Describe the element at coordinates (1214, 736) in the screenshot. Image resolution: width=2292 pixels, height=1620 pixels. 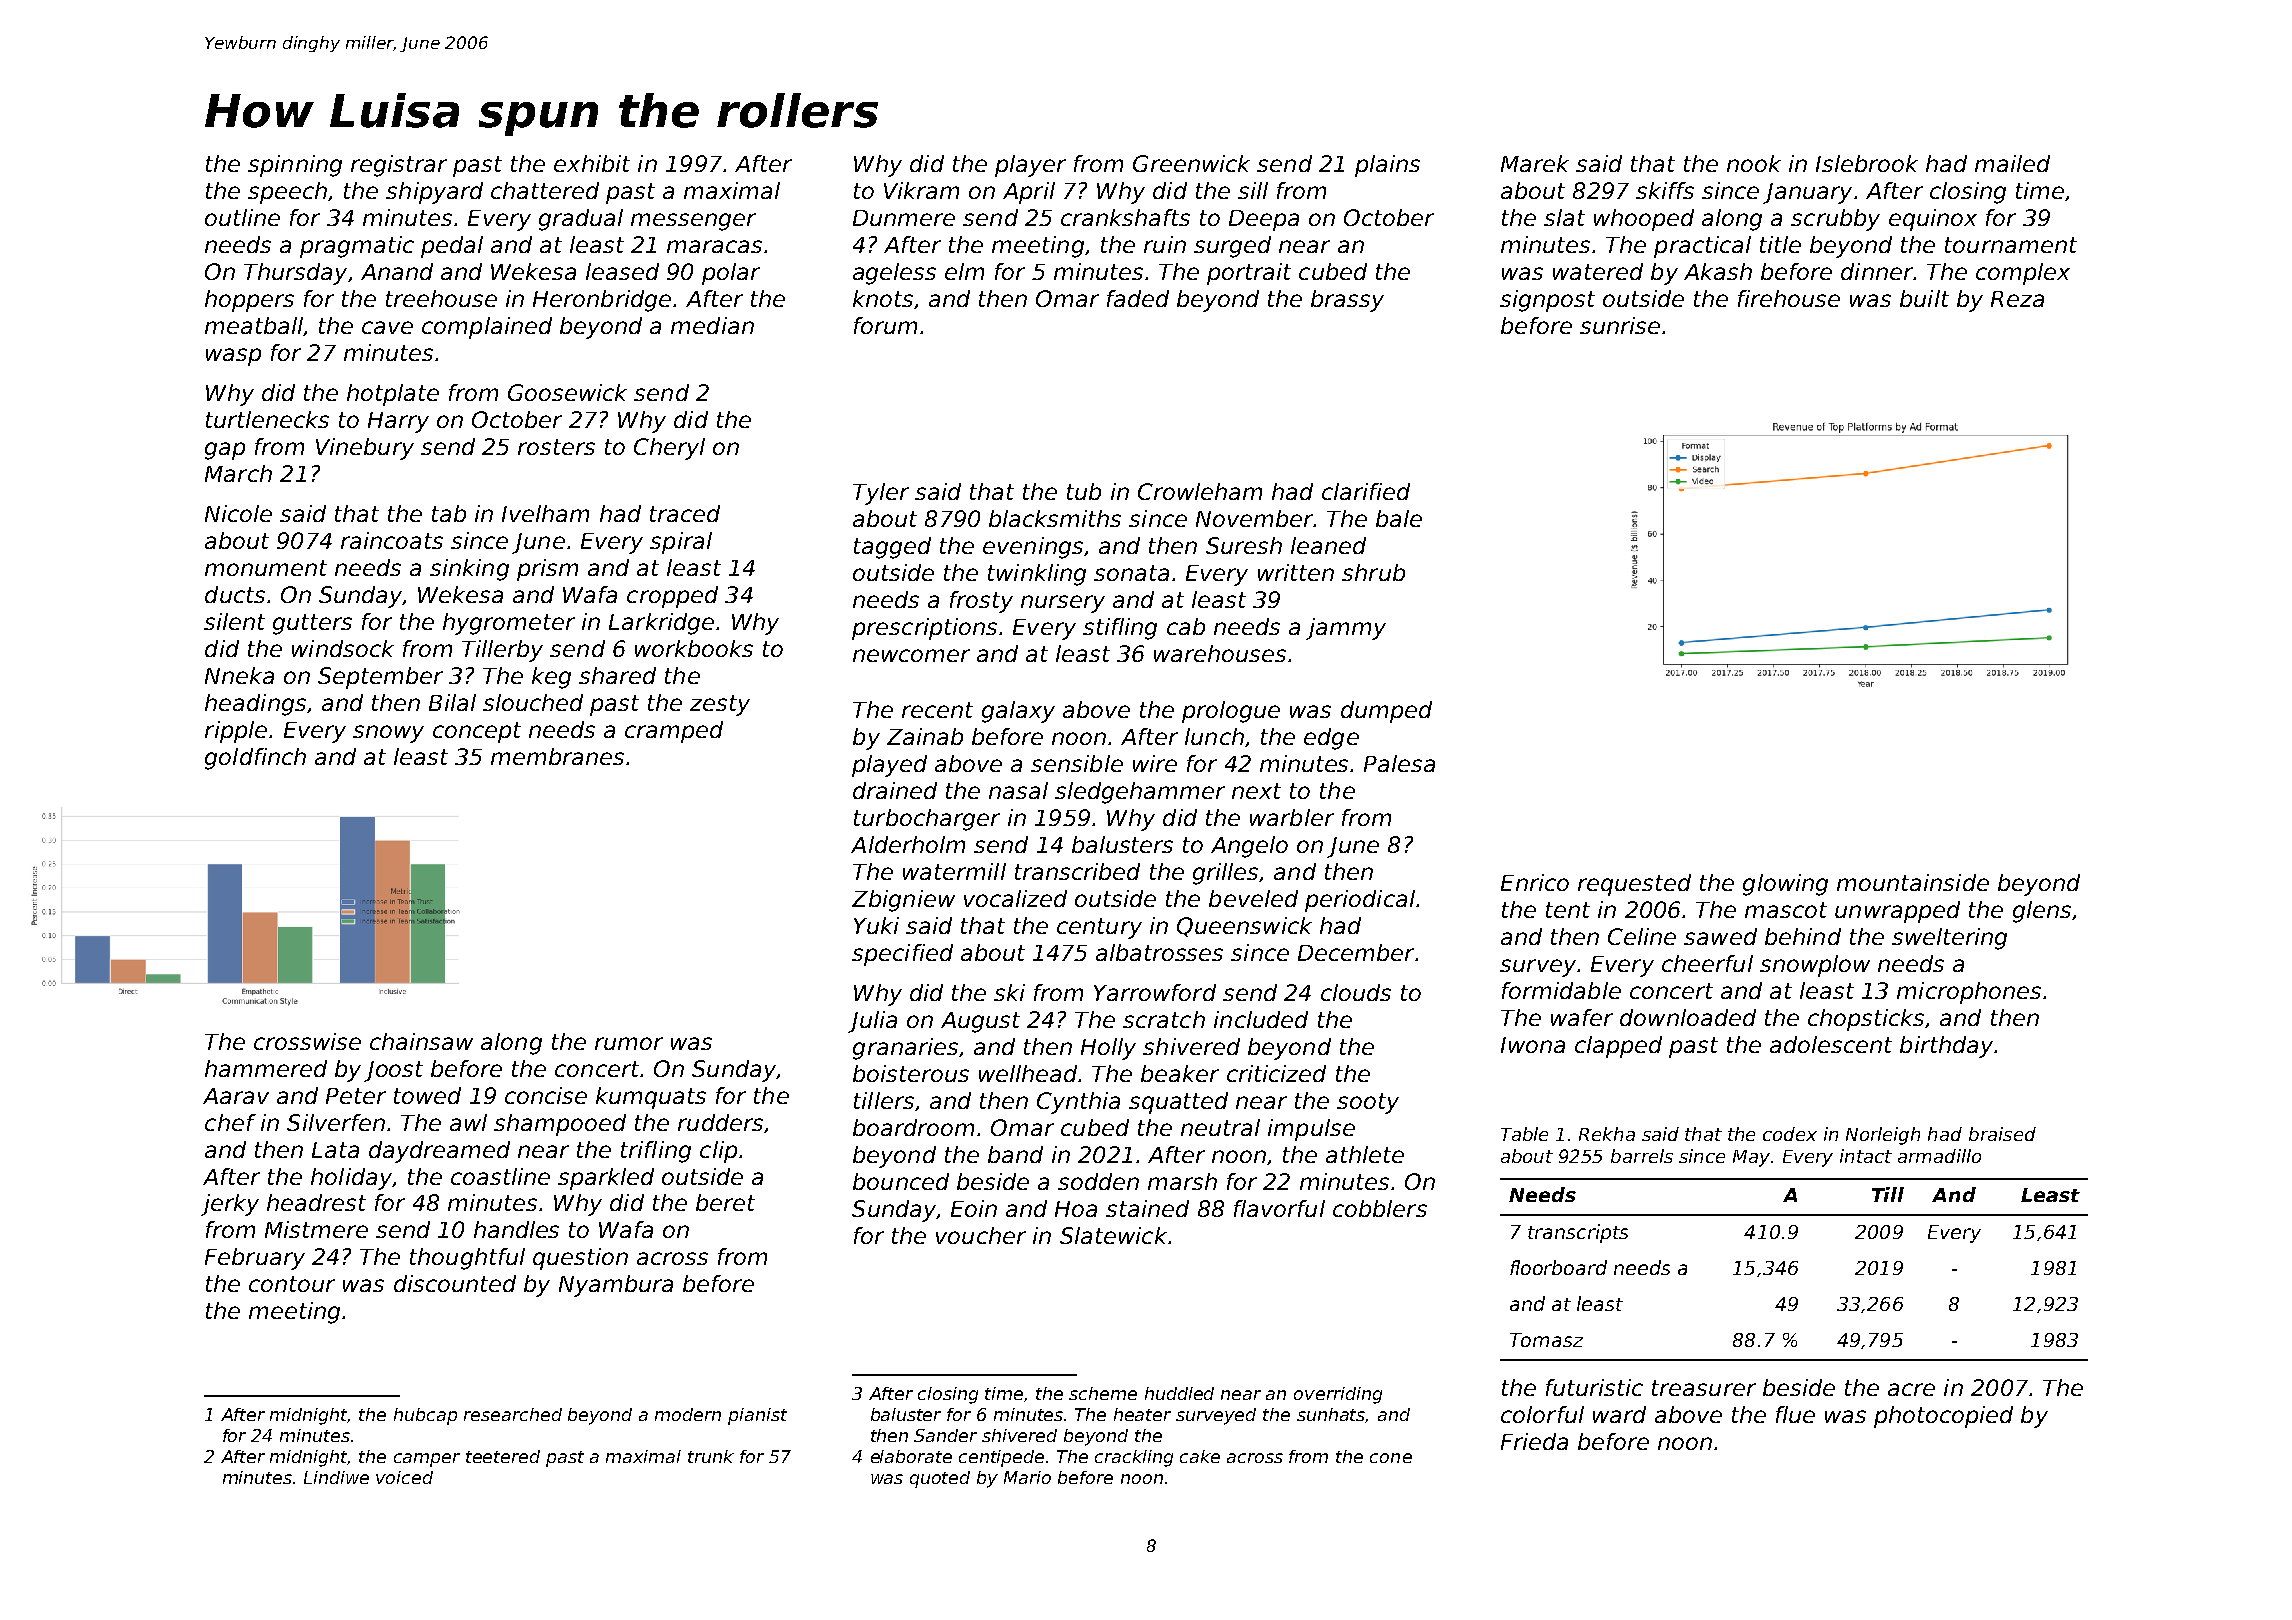
I see `lunch` at that location.
